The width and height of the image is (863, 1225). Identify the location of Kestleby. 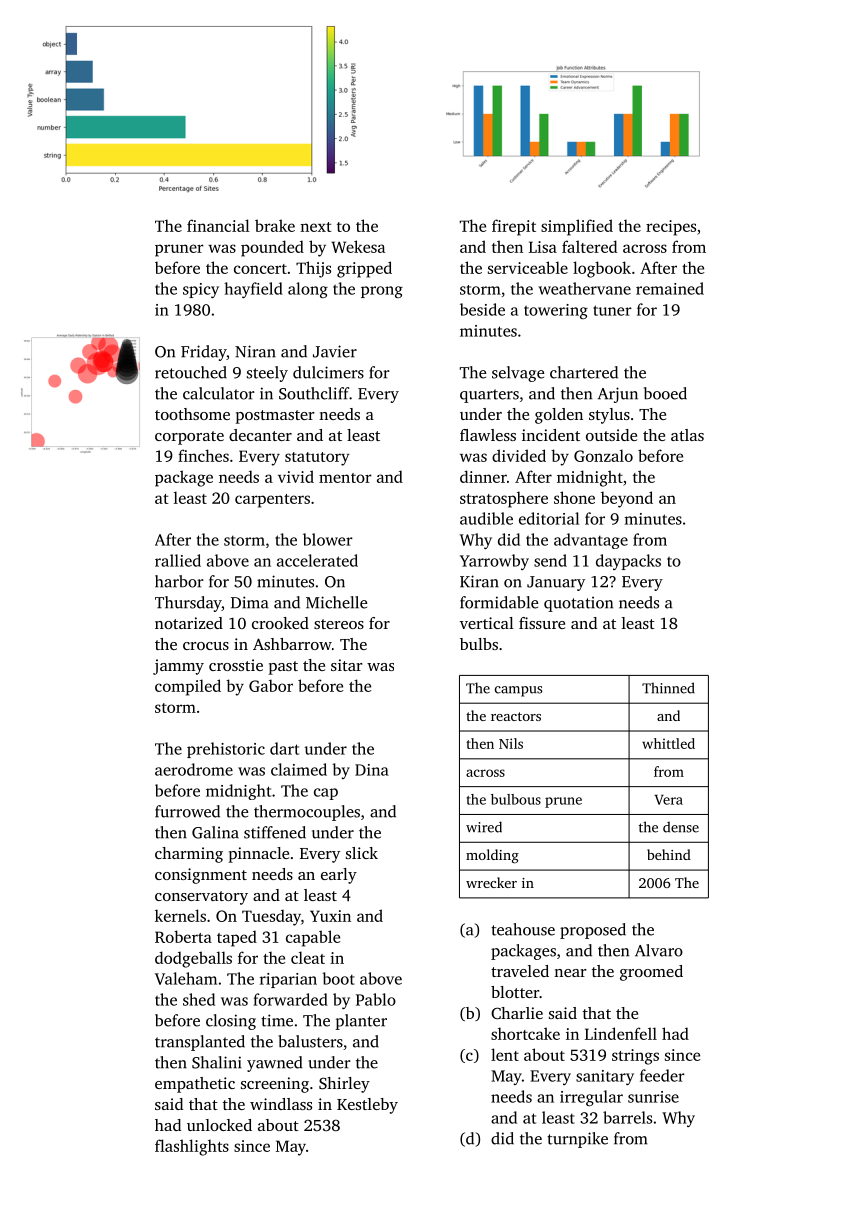
(367, 1106).
